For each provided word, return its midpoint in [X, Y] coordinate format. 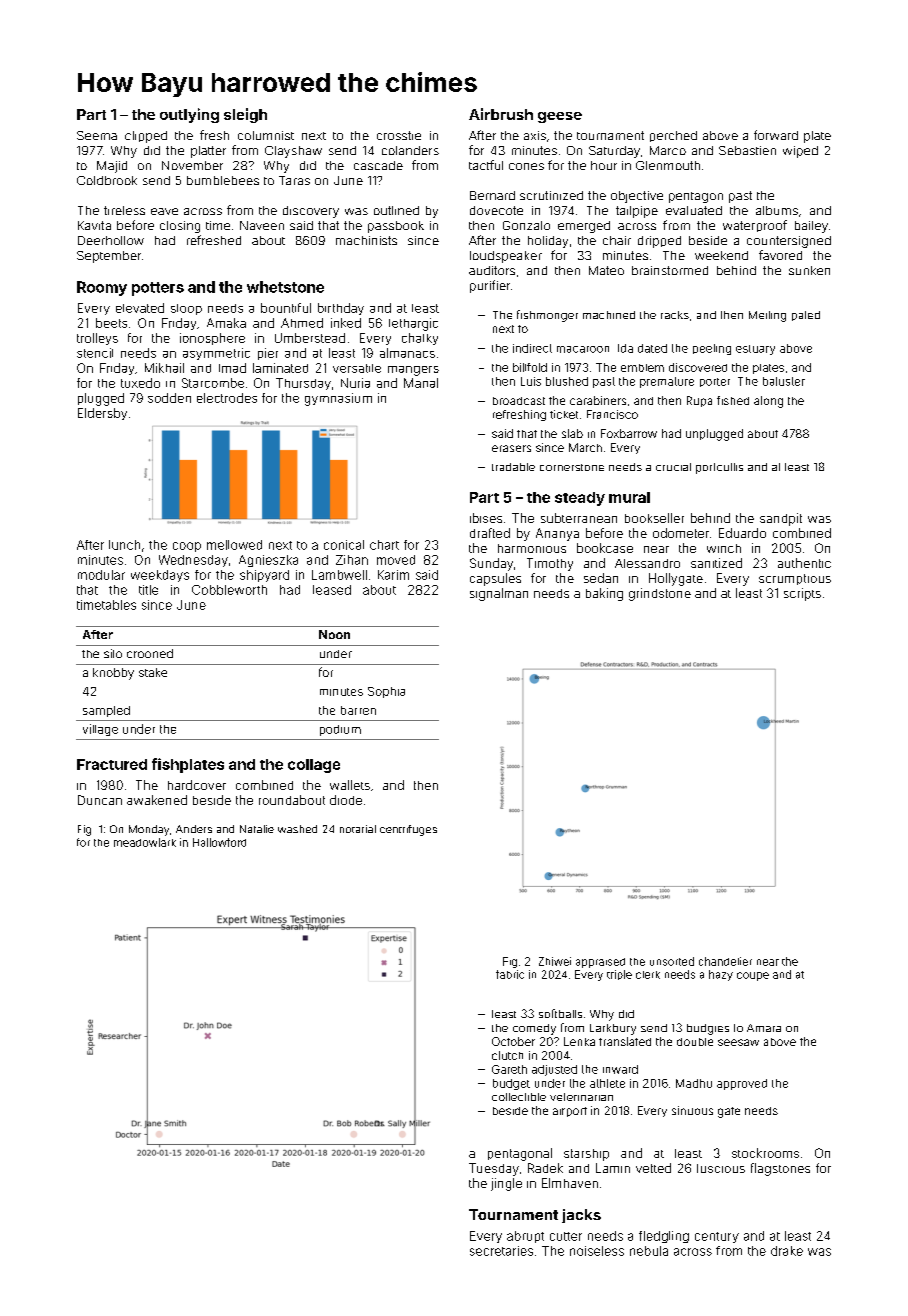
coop [187, 547]
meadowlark [145, 842]
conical [344, 545]
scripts [802, 594]
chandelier [725, 961]
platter [208, 152]
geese [560, 117]
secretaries [501, 1251]
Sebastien [747, 150]
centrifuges [408, 830]
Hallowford [219, 842]
